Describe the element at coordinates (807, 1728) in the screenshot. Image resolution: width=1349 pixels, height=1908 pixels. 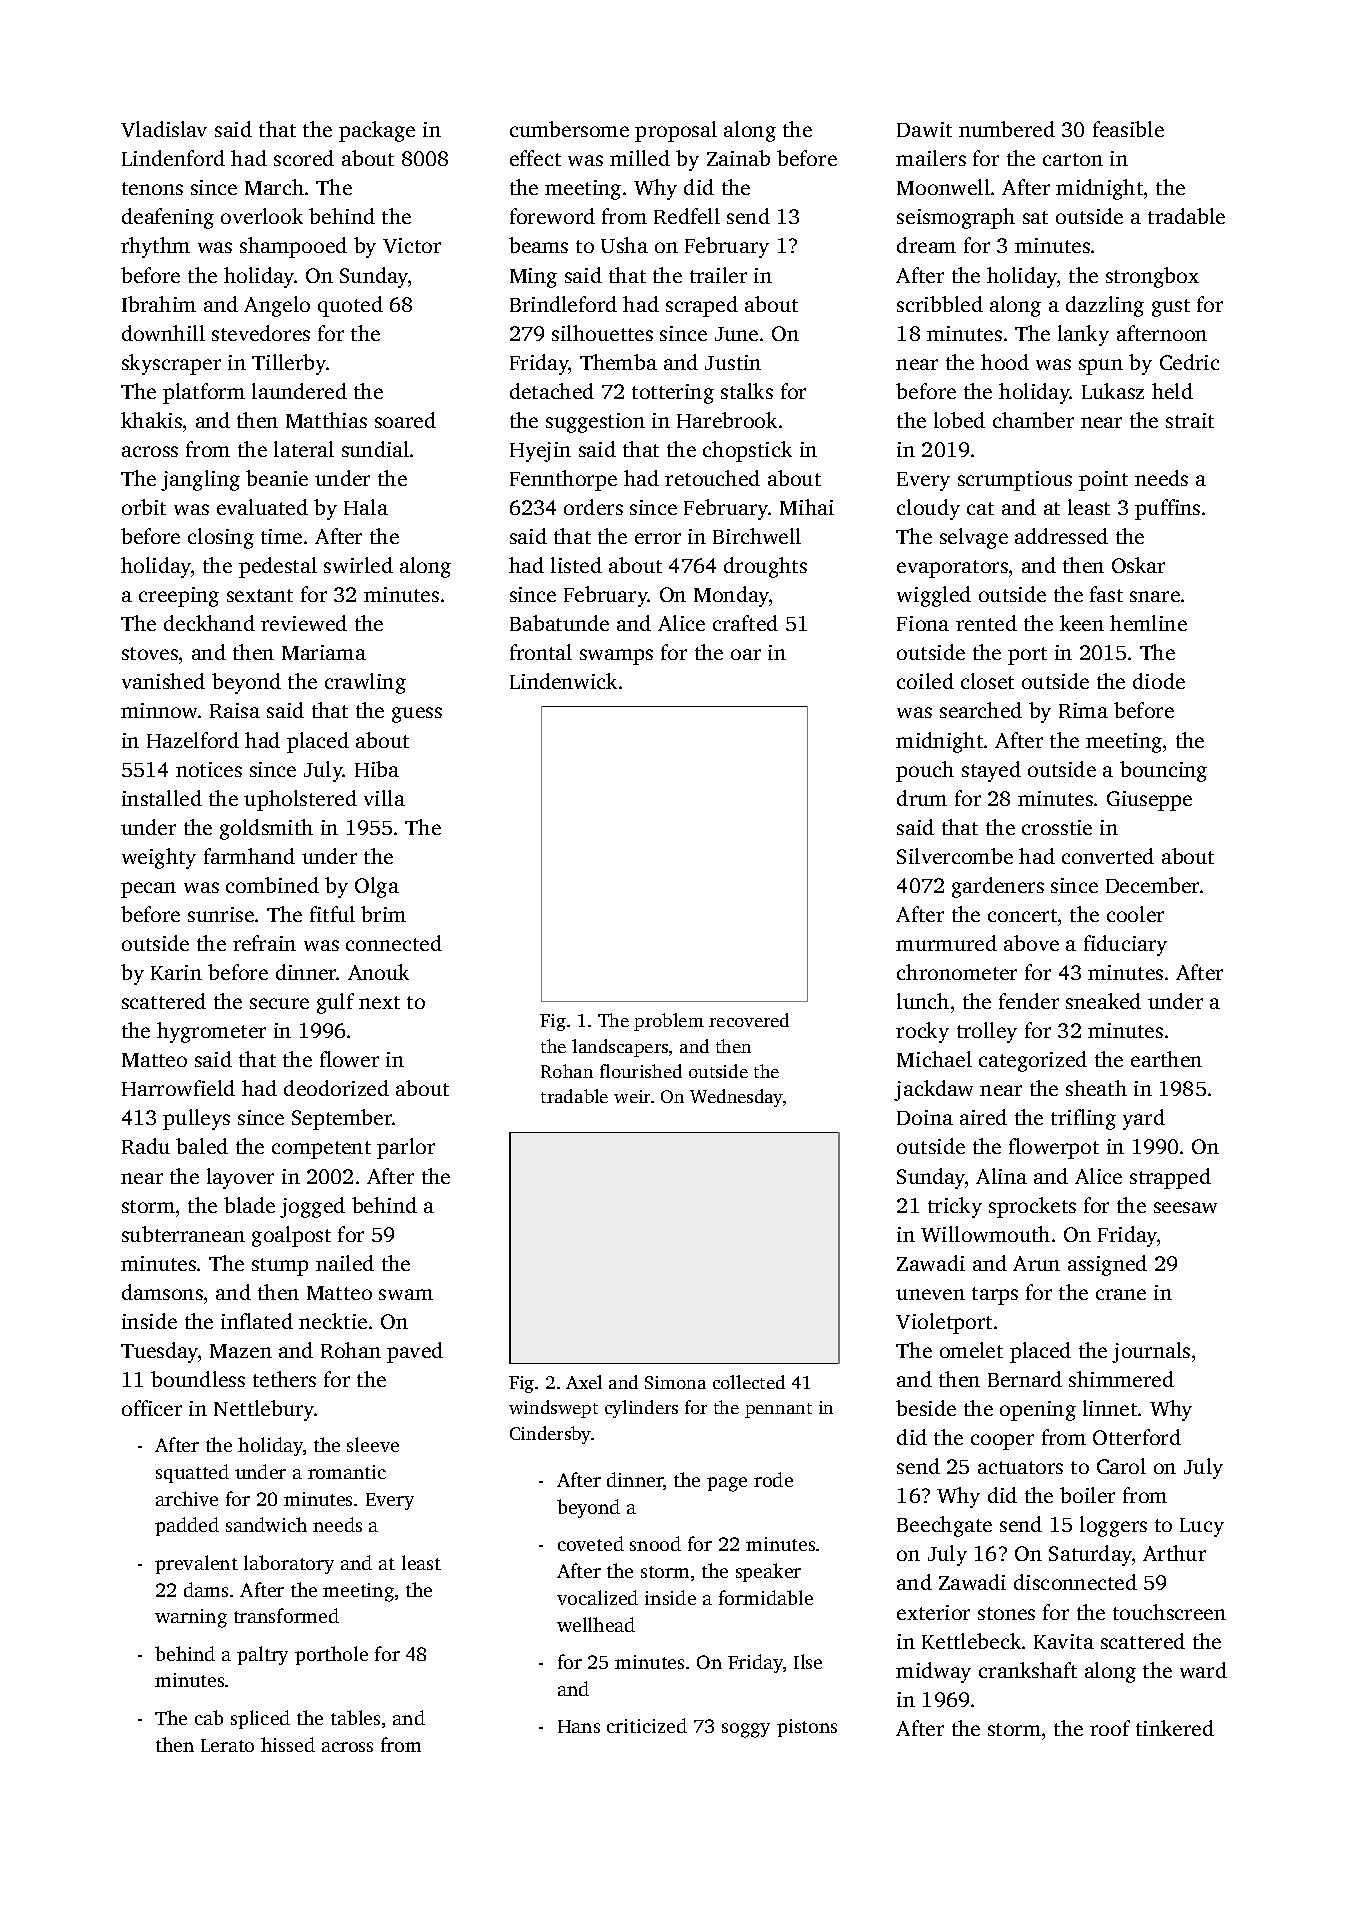
I see `pistons` at that location.
